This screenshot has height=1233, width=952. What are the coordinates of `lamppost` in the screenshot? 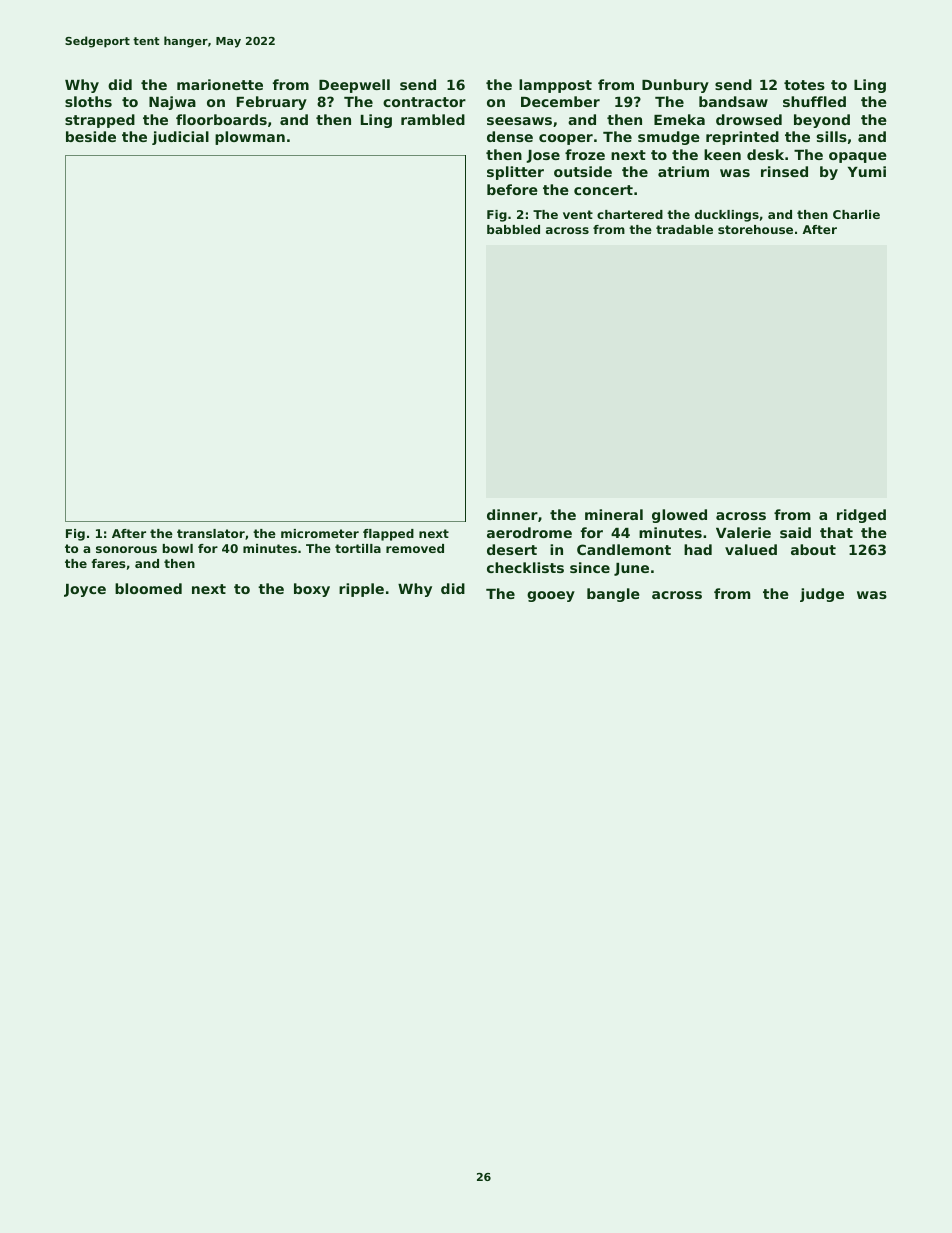 It's located at (555, 86).
